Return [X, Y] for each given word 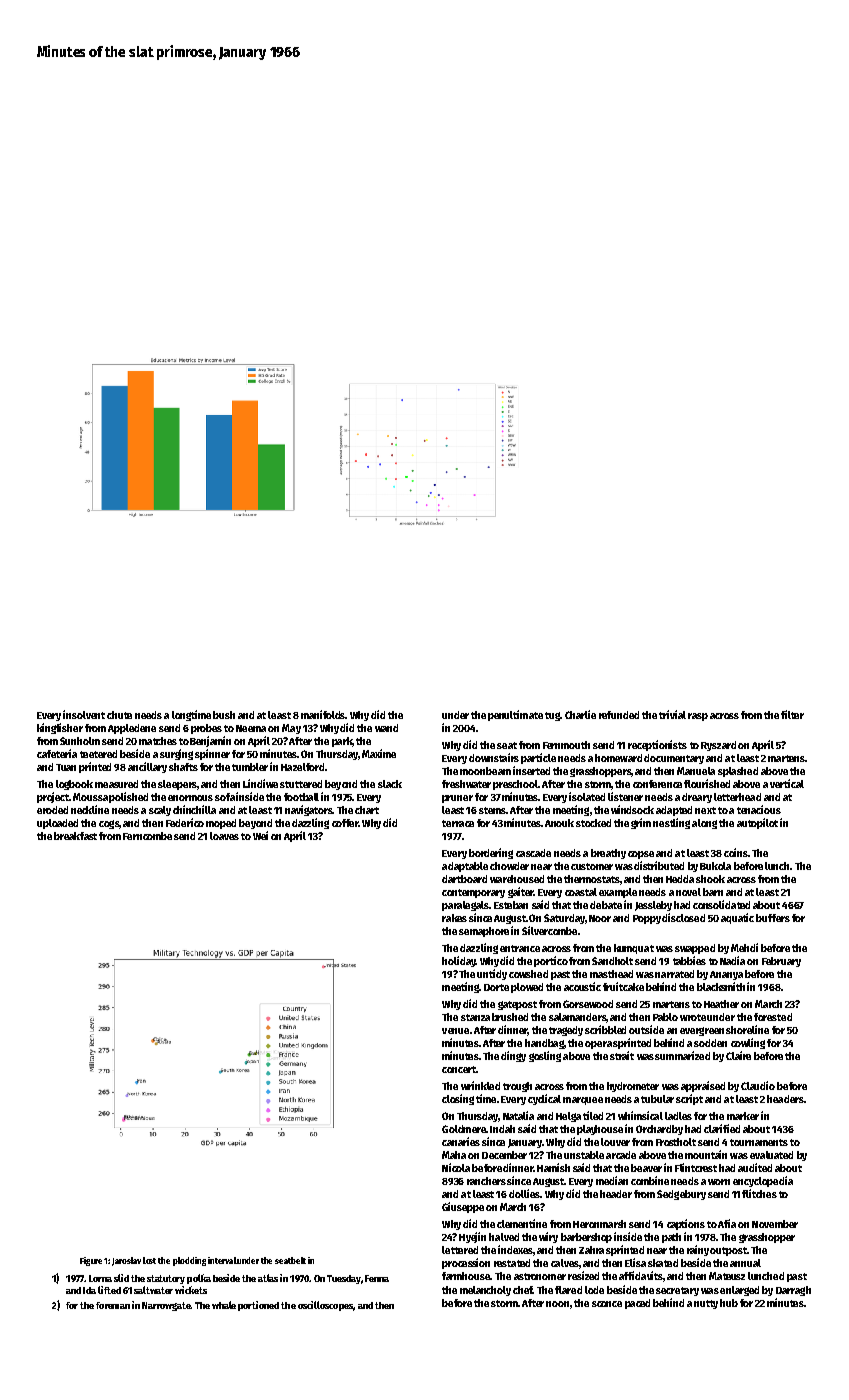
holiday [459, 961]
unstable [584, 1155]
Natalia [518, 1115]
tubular [657, 1099]
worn [719, 1182]
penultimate [515, 715]
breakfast [75, 836]
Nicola [456, 1167]
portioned [258, 1306]
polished [128, 797]
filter [792, 714]
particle [538, 758]
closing [458, 1099]
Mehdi [744, 947]
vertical [787, 783]
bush [224, 715]
